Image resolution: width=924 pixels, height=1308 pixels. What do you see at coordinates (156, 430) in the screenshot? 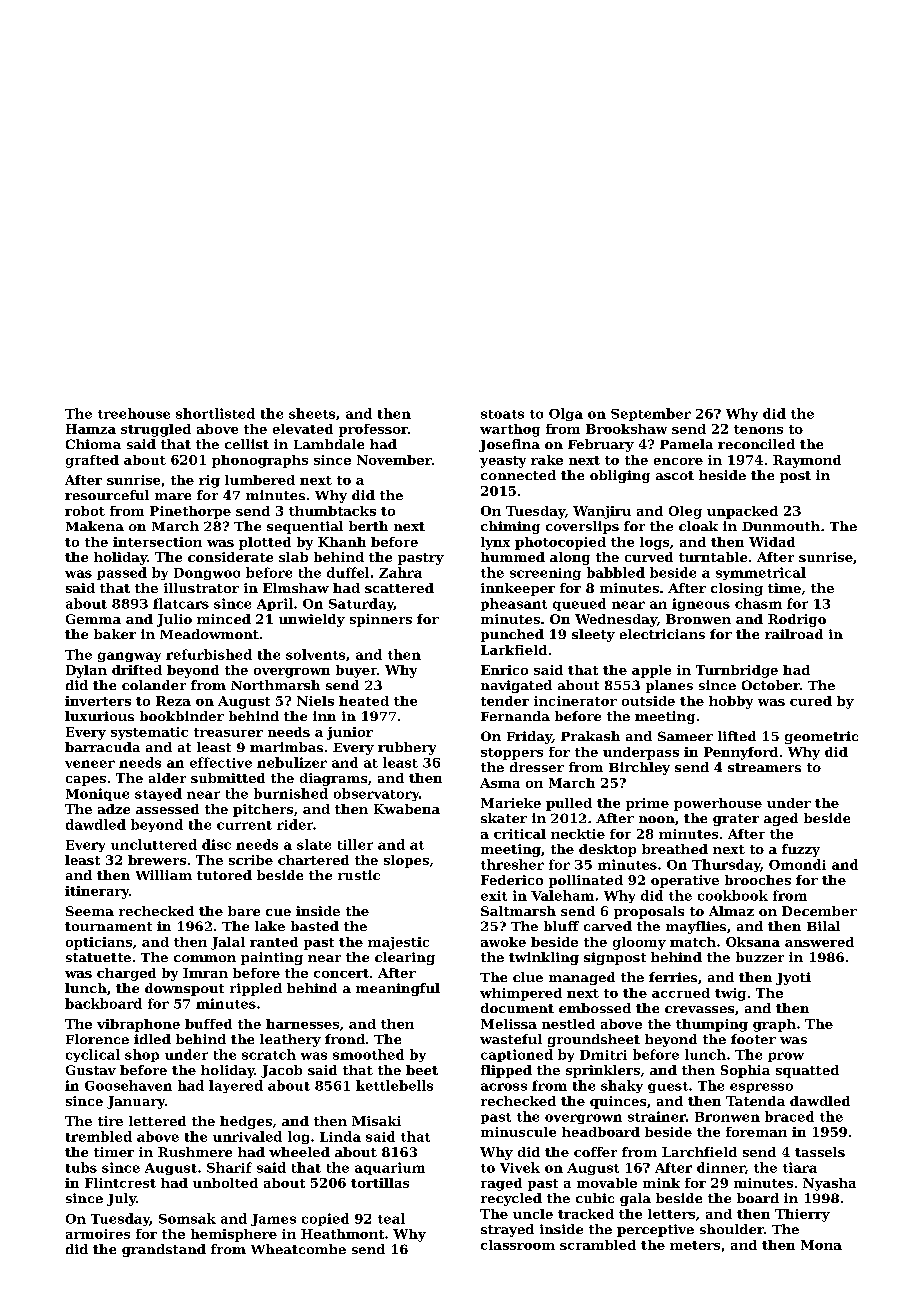
I see `struggled` at bounding box center [156, 430].
